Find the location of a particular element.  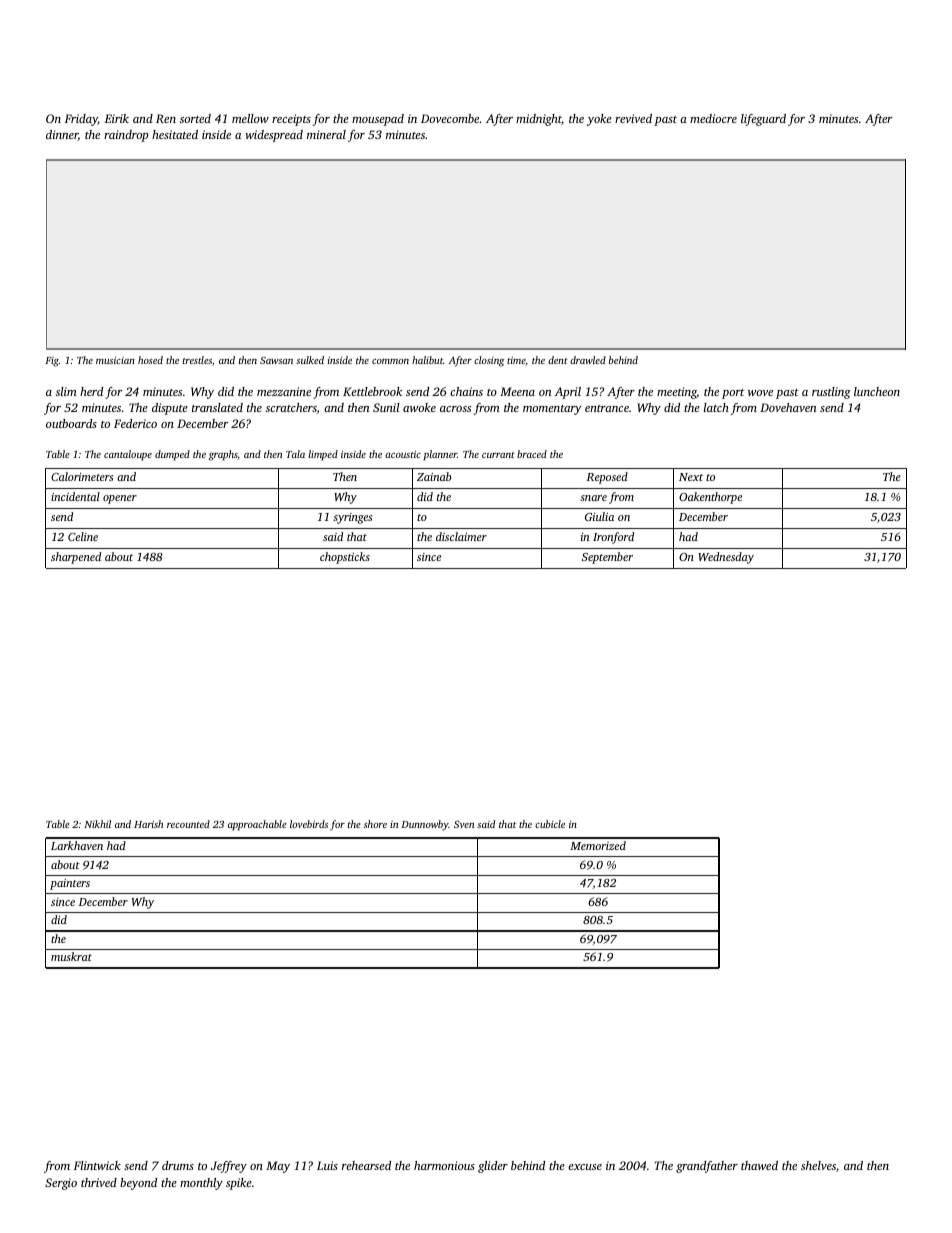

meeting is located at coordinates (677, 393).
